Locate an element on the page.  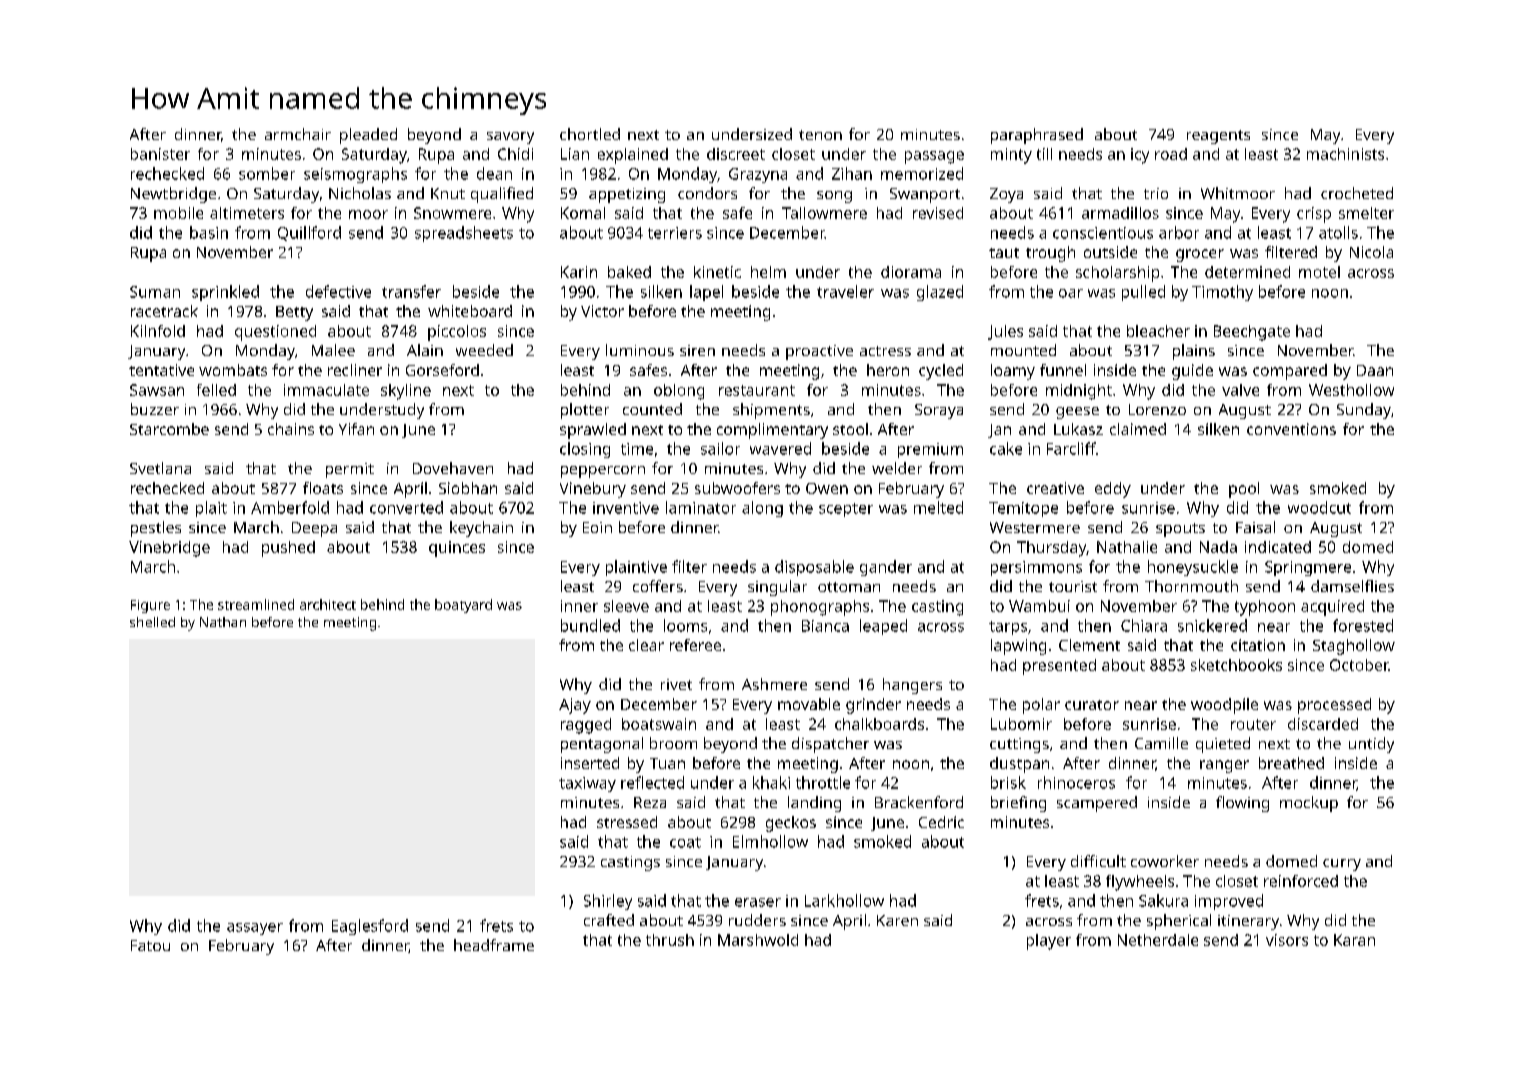
quieted is located at coordinates (1223, 745).
